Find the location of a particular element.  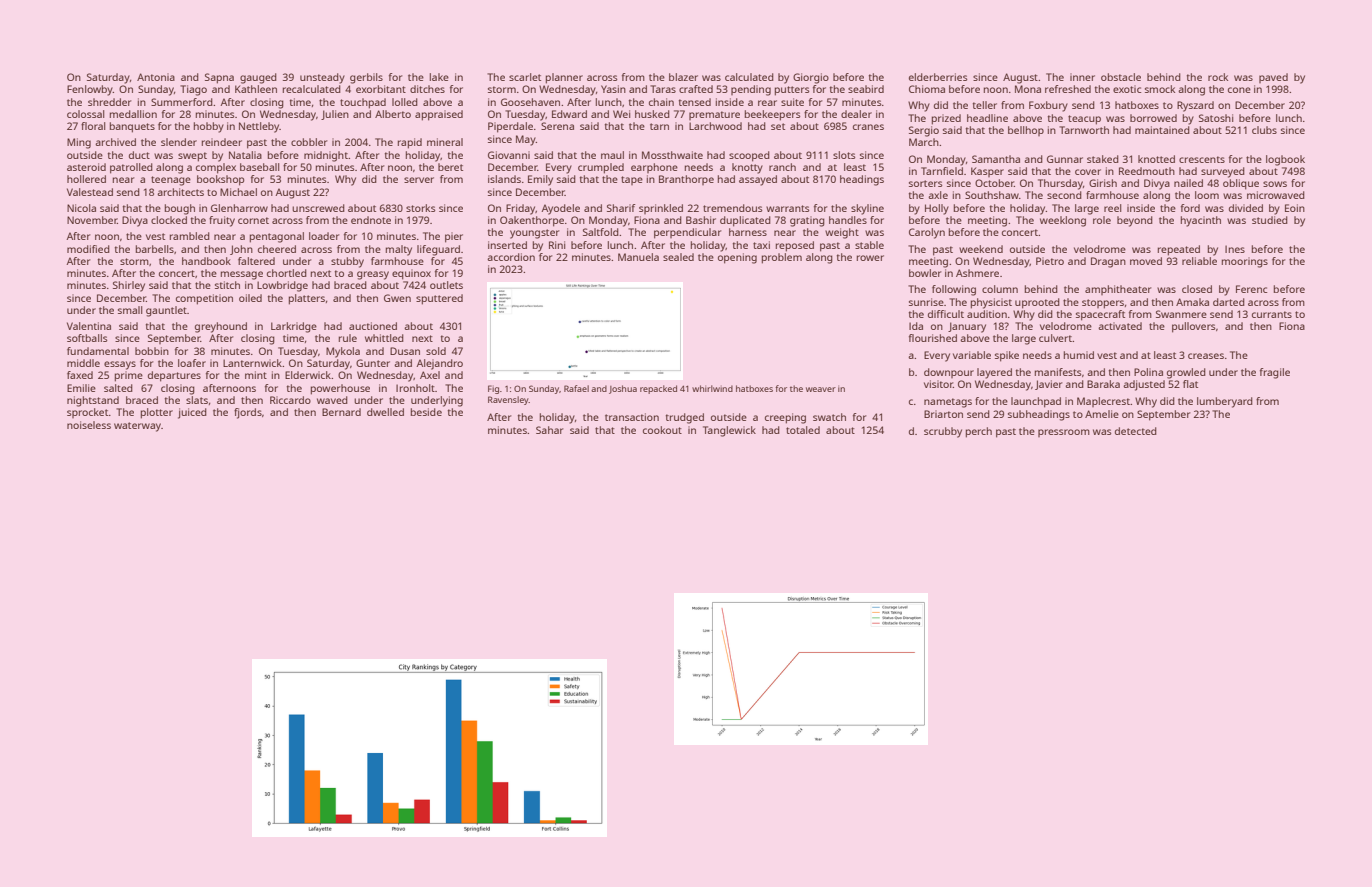

logbook is located at coordinates (1285, 160).
